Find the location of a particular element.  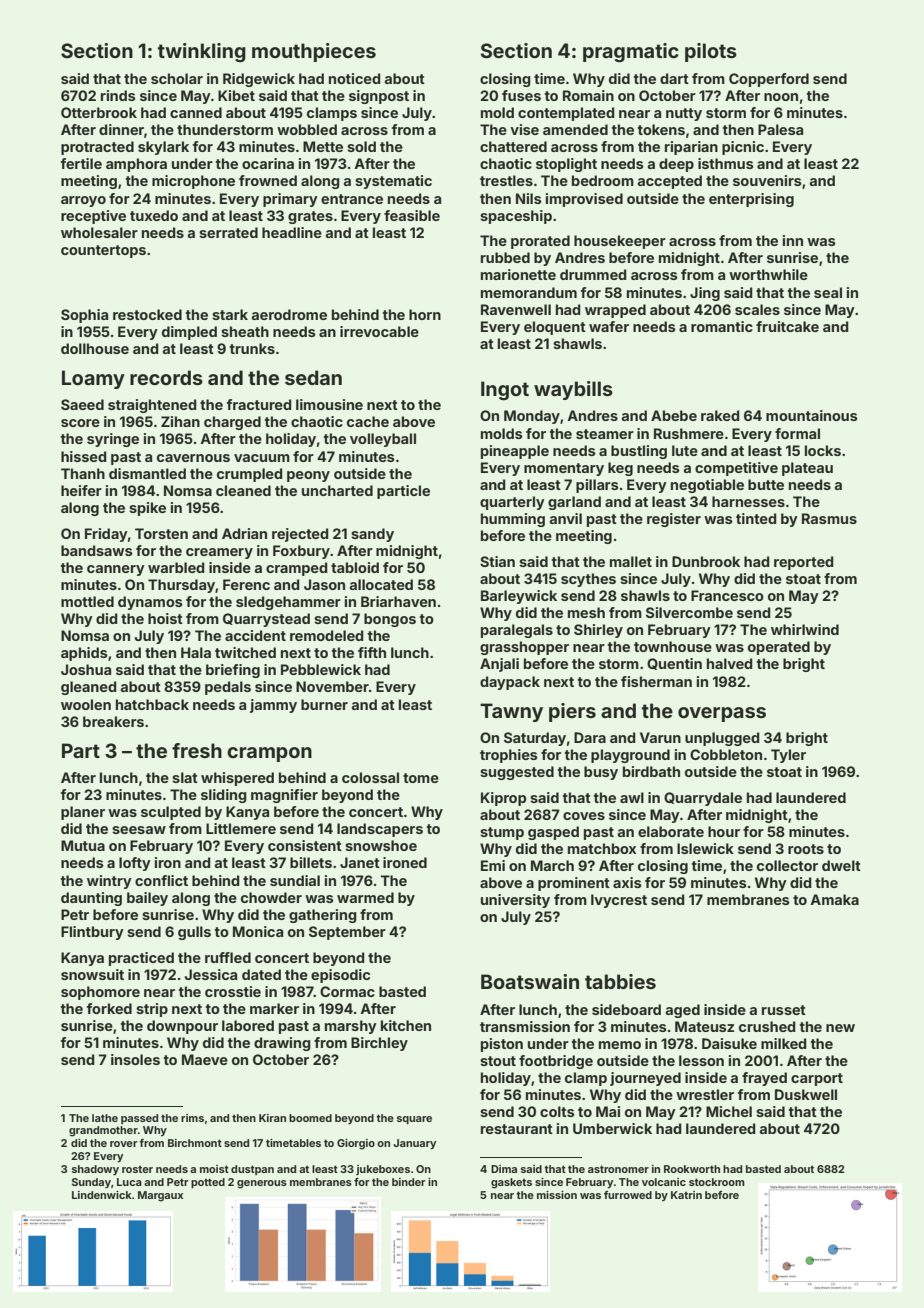

Tawny is located at coordinates (511, 712).
